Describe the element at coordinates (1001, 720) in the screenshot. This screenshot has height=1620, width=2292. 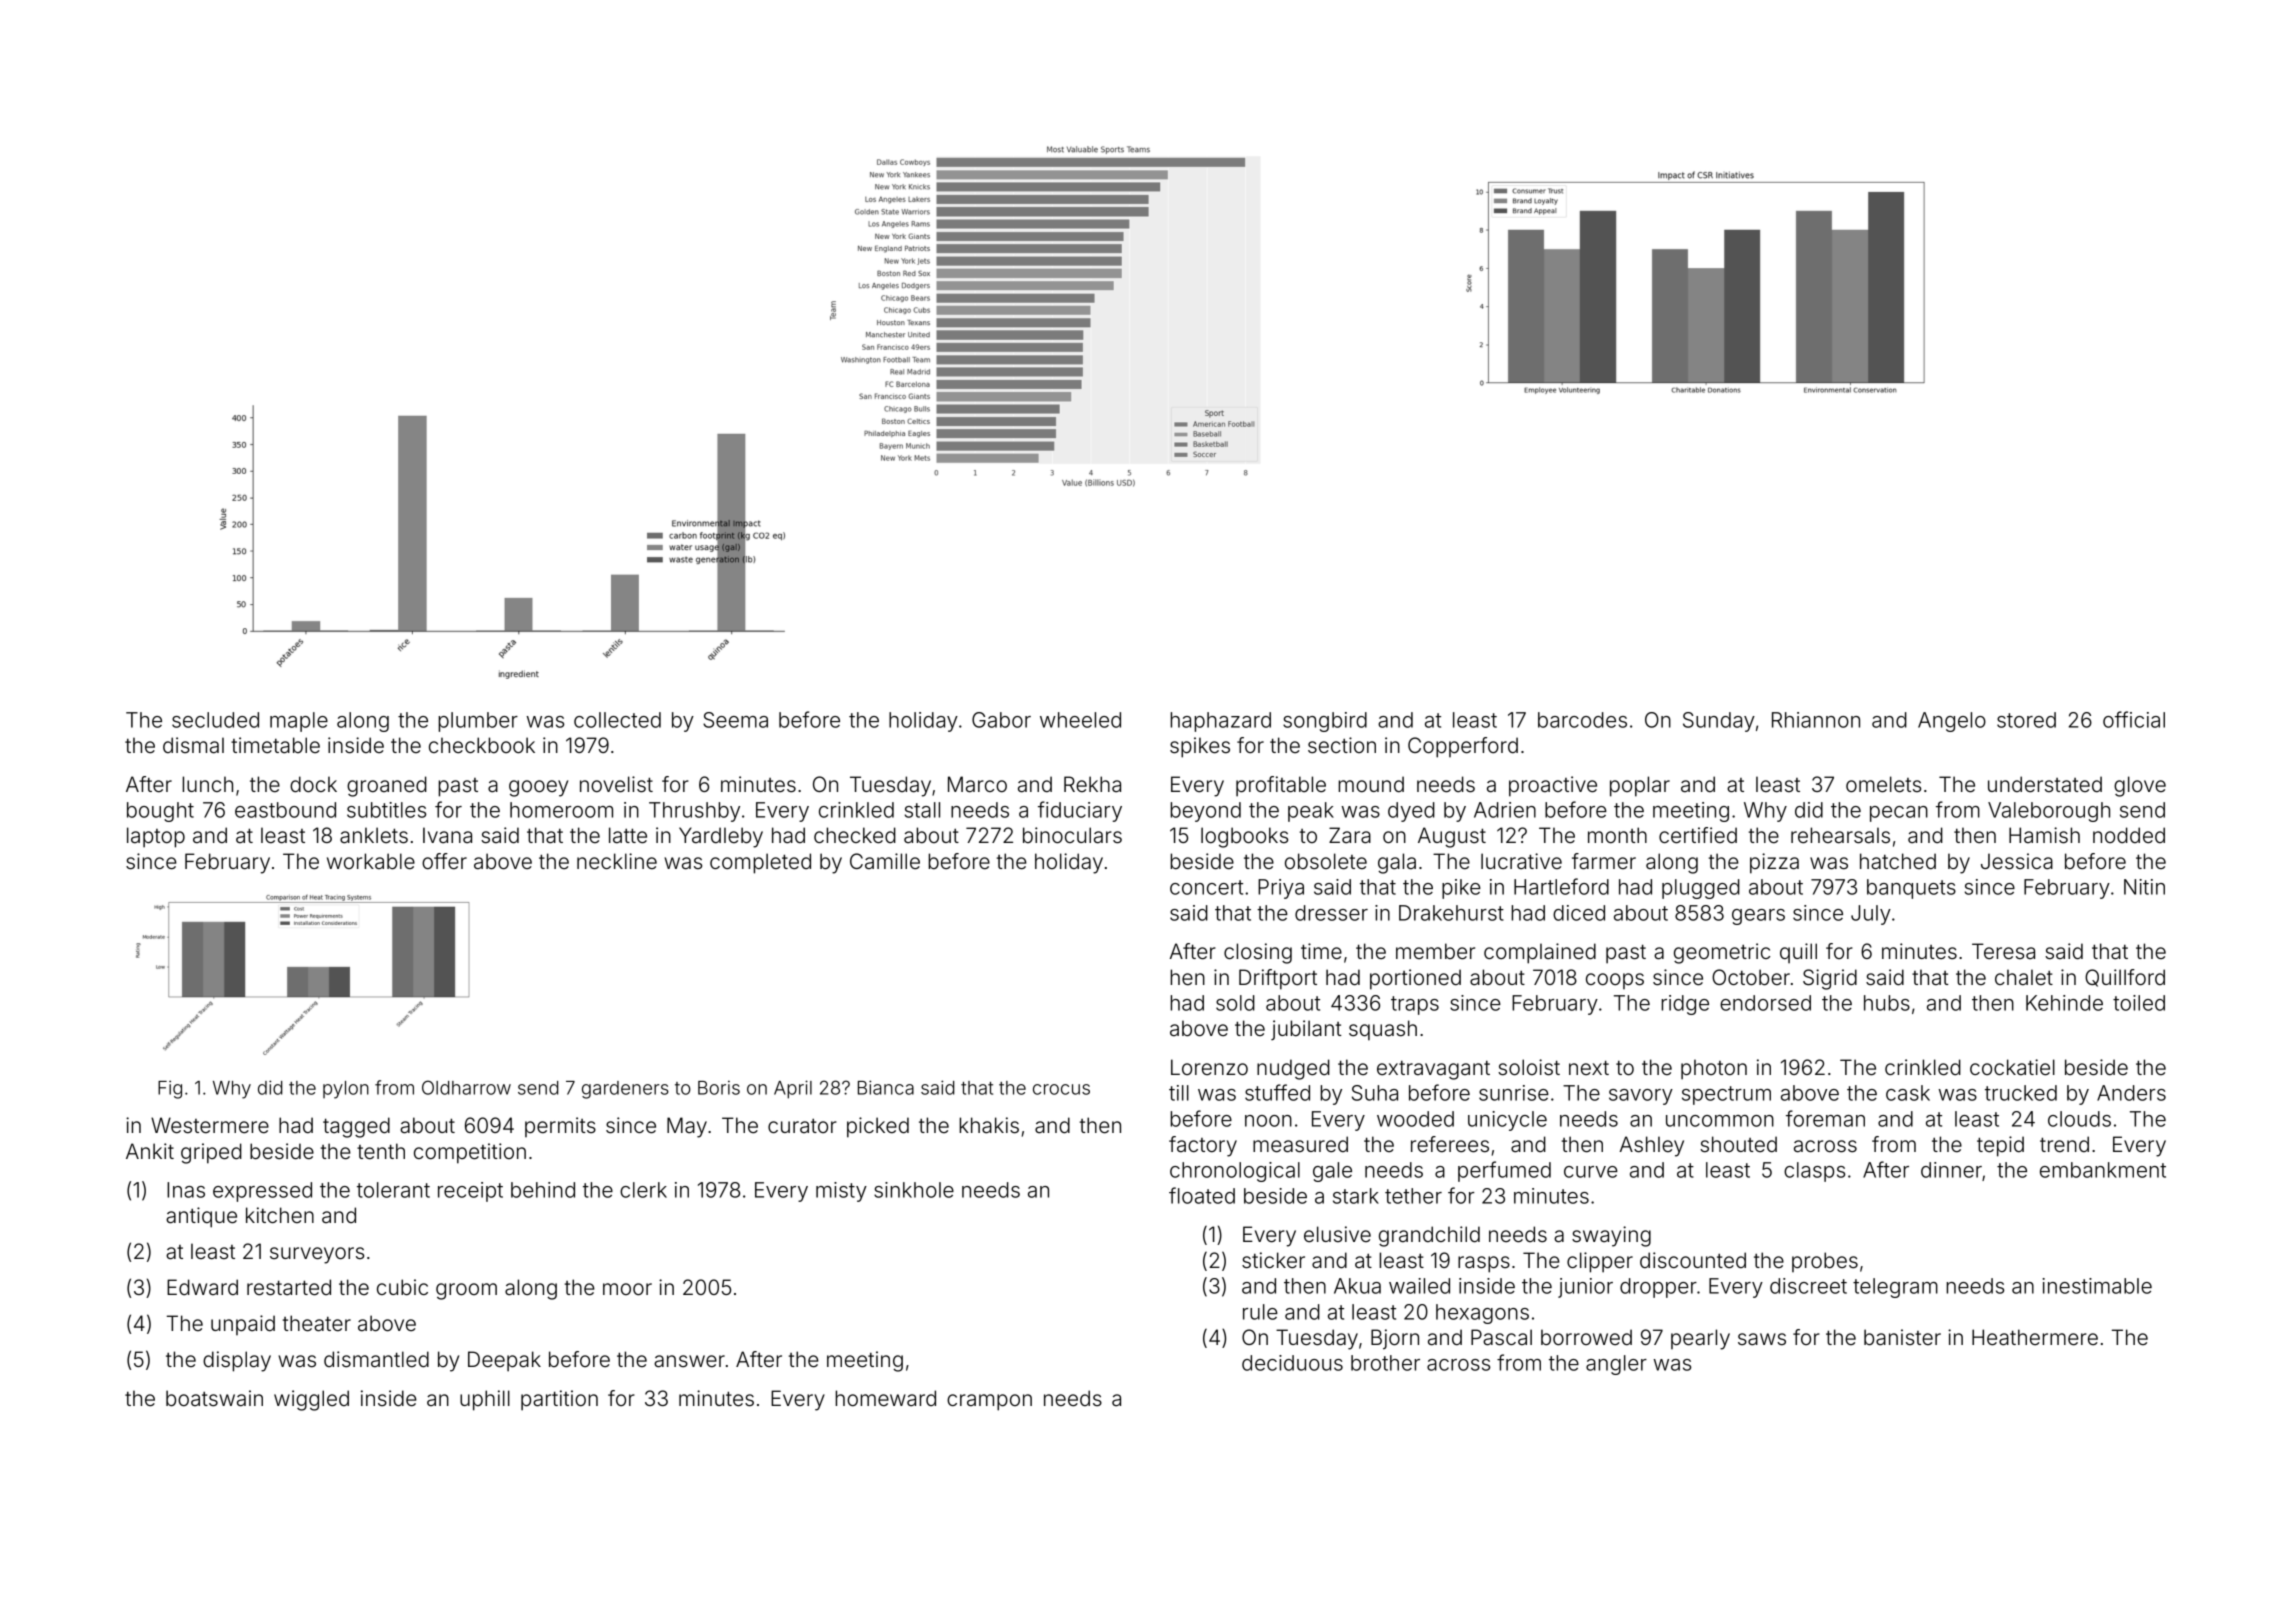
I see `Gabor` at that location.
